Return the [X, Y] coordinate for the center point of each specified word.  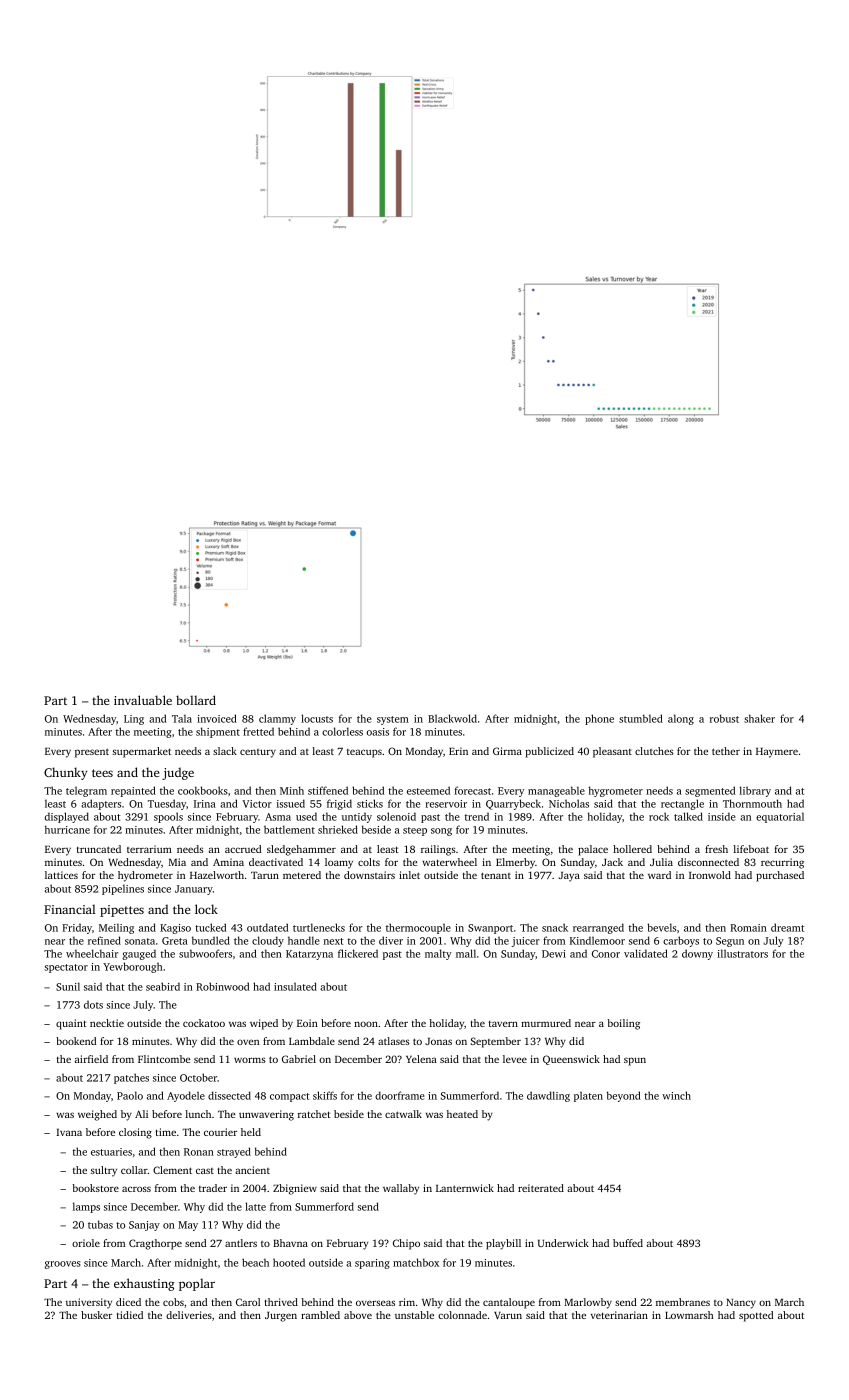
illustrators [742, 953]
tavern [503, 1024]
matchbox [416, 1262]
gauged [139, 954]
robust [724, 718]
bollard [196, 700]
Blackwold [452, 718]
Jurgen [281, 1317]
